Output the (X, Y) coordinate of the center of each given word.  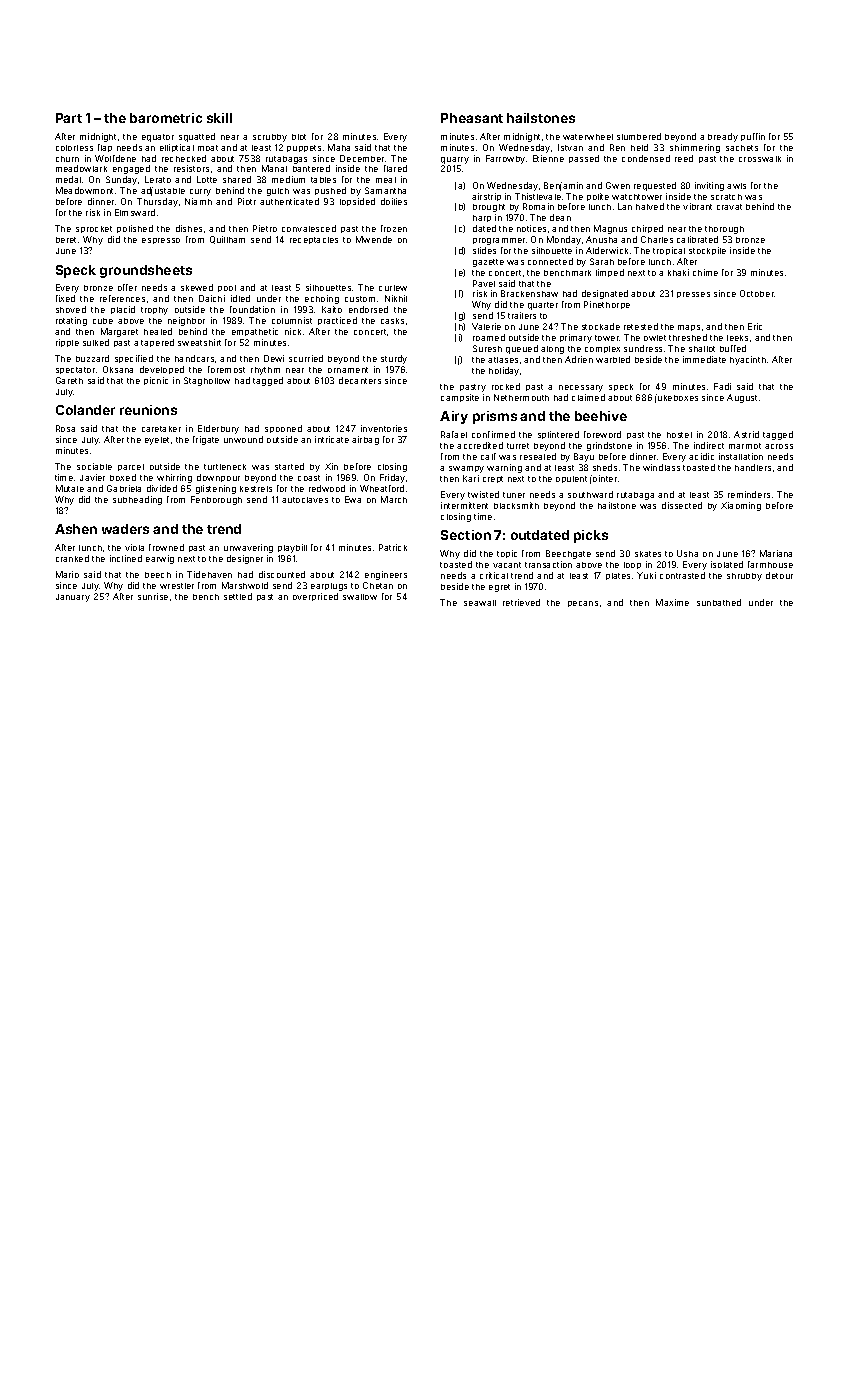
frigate (206, 440)
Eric (755, 326)
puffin (753, 137)
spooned (283, 429)
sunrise (153, 596)
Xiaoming (741, 506)
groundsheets (146, 271)
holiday (504, 371)
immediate (704, 359)
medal (68, 179)
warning (504, 468)
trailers (522, 315)
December (362, 158)
